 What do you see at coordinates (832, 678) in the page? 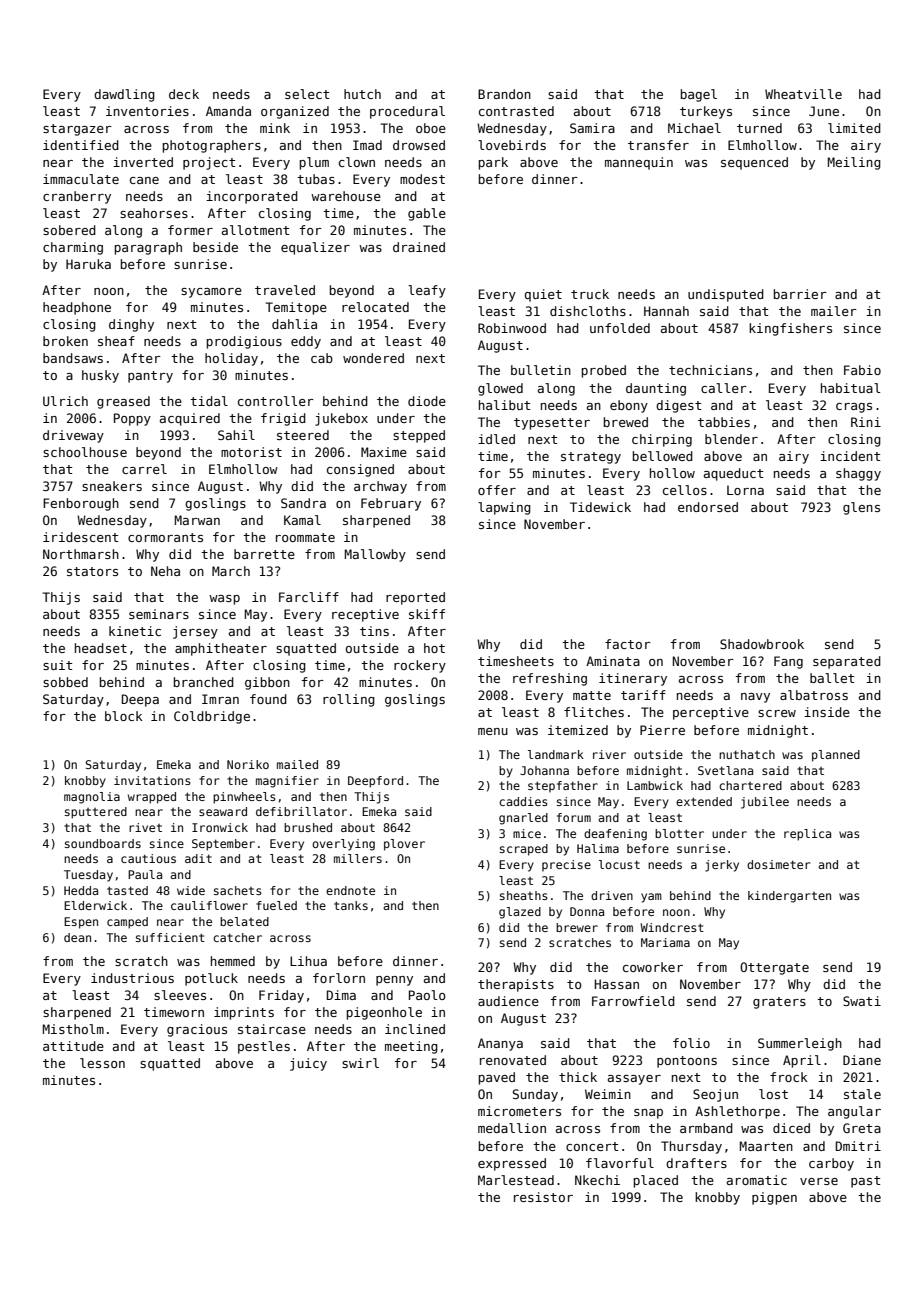
I see `ballet` at bounding box center [832, 678].
